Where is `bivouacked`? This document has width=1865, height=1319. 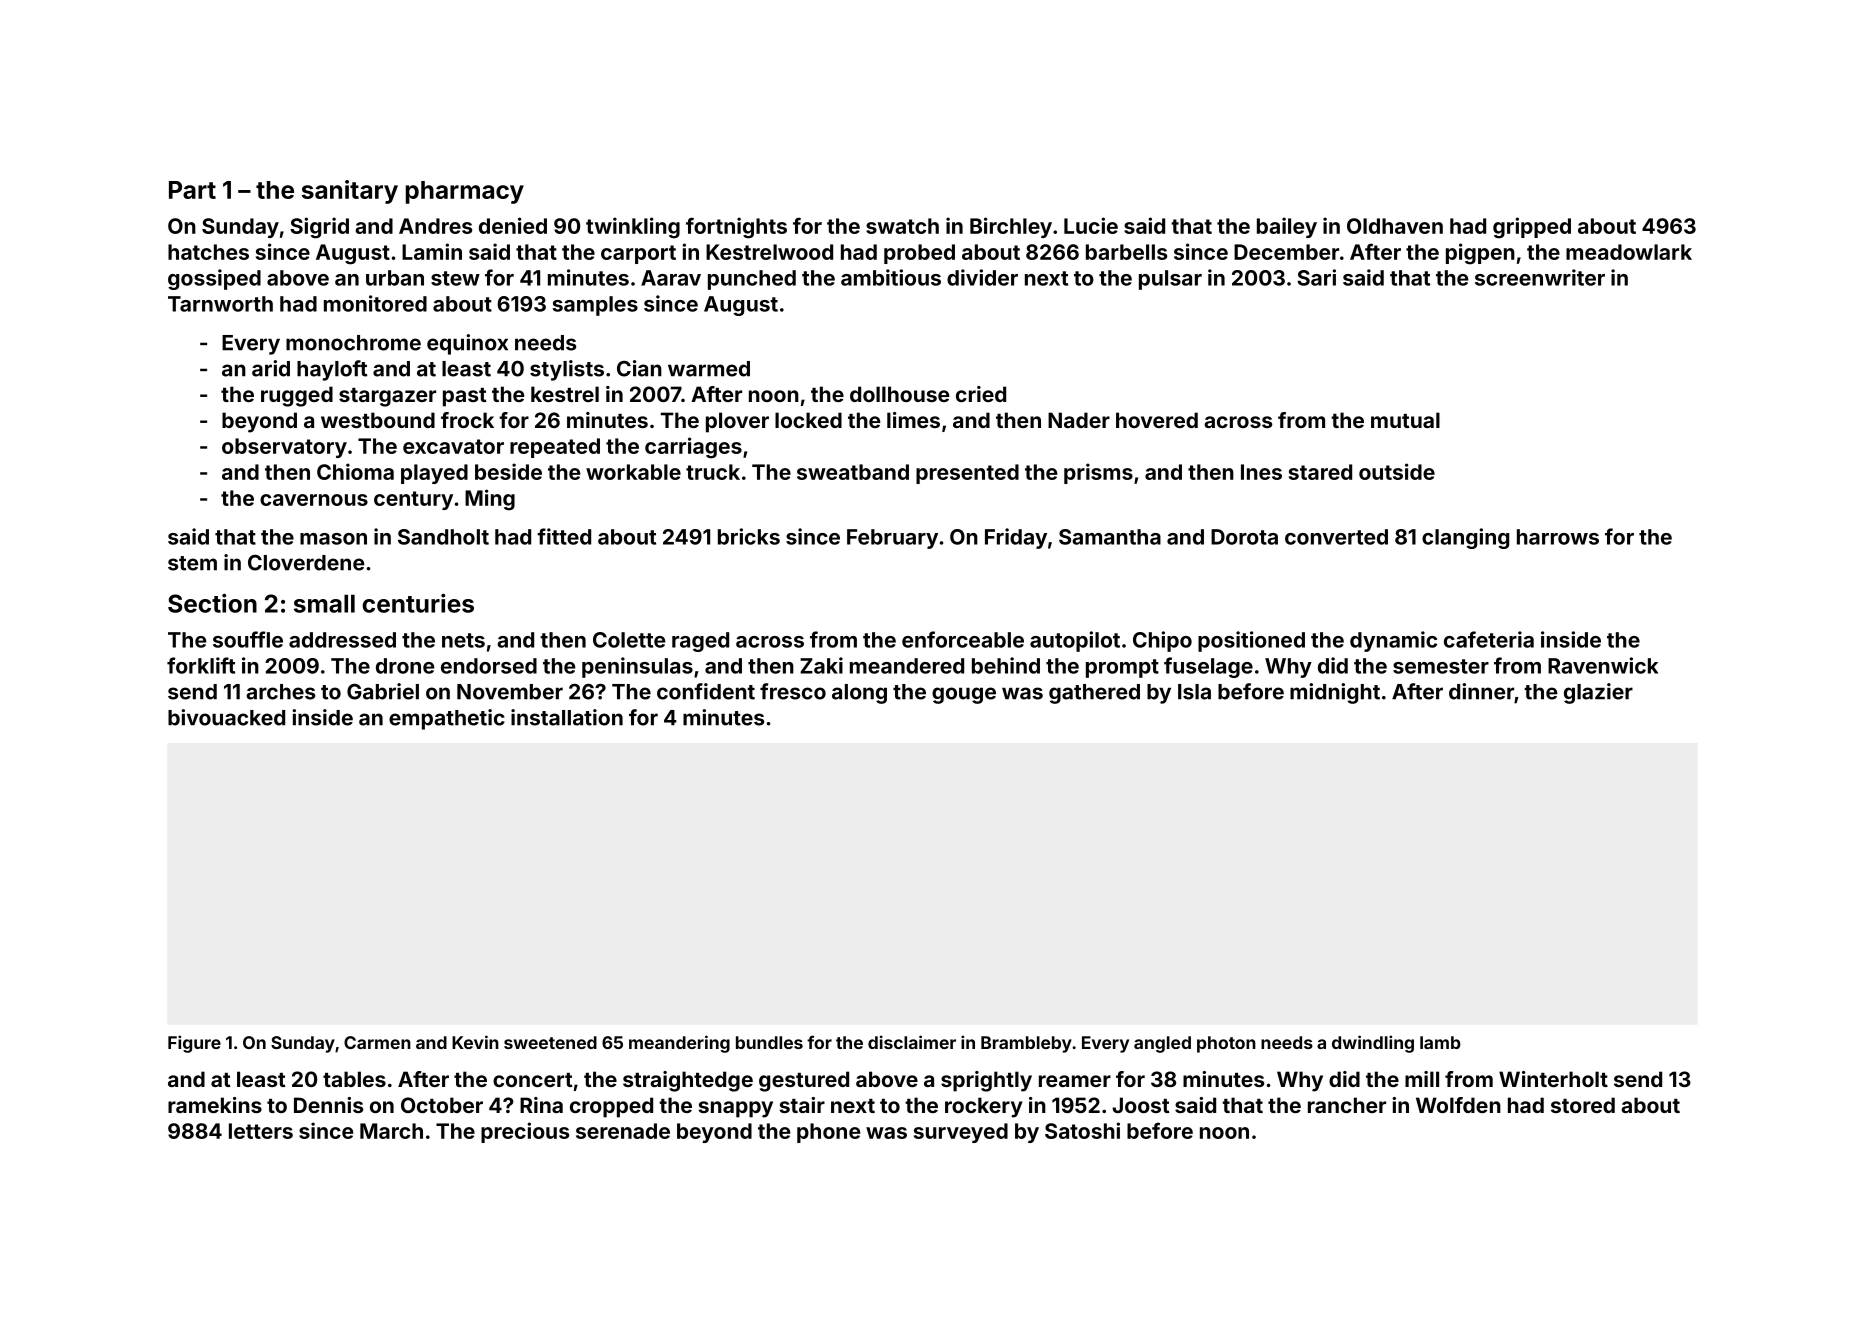
bivouacked is located at coordinates (226, 717).
